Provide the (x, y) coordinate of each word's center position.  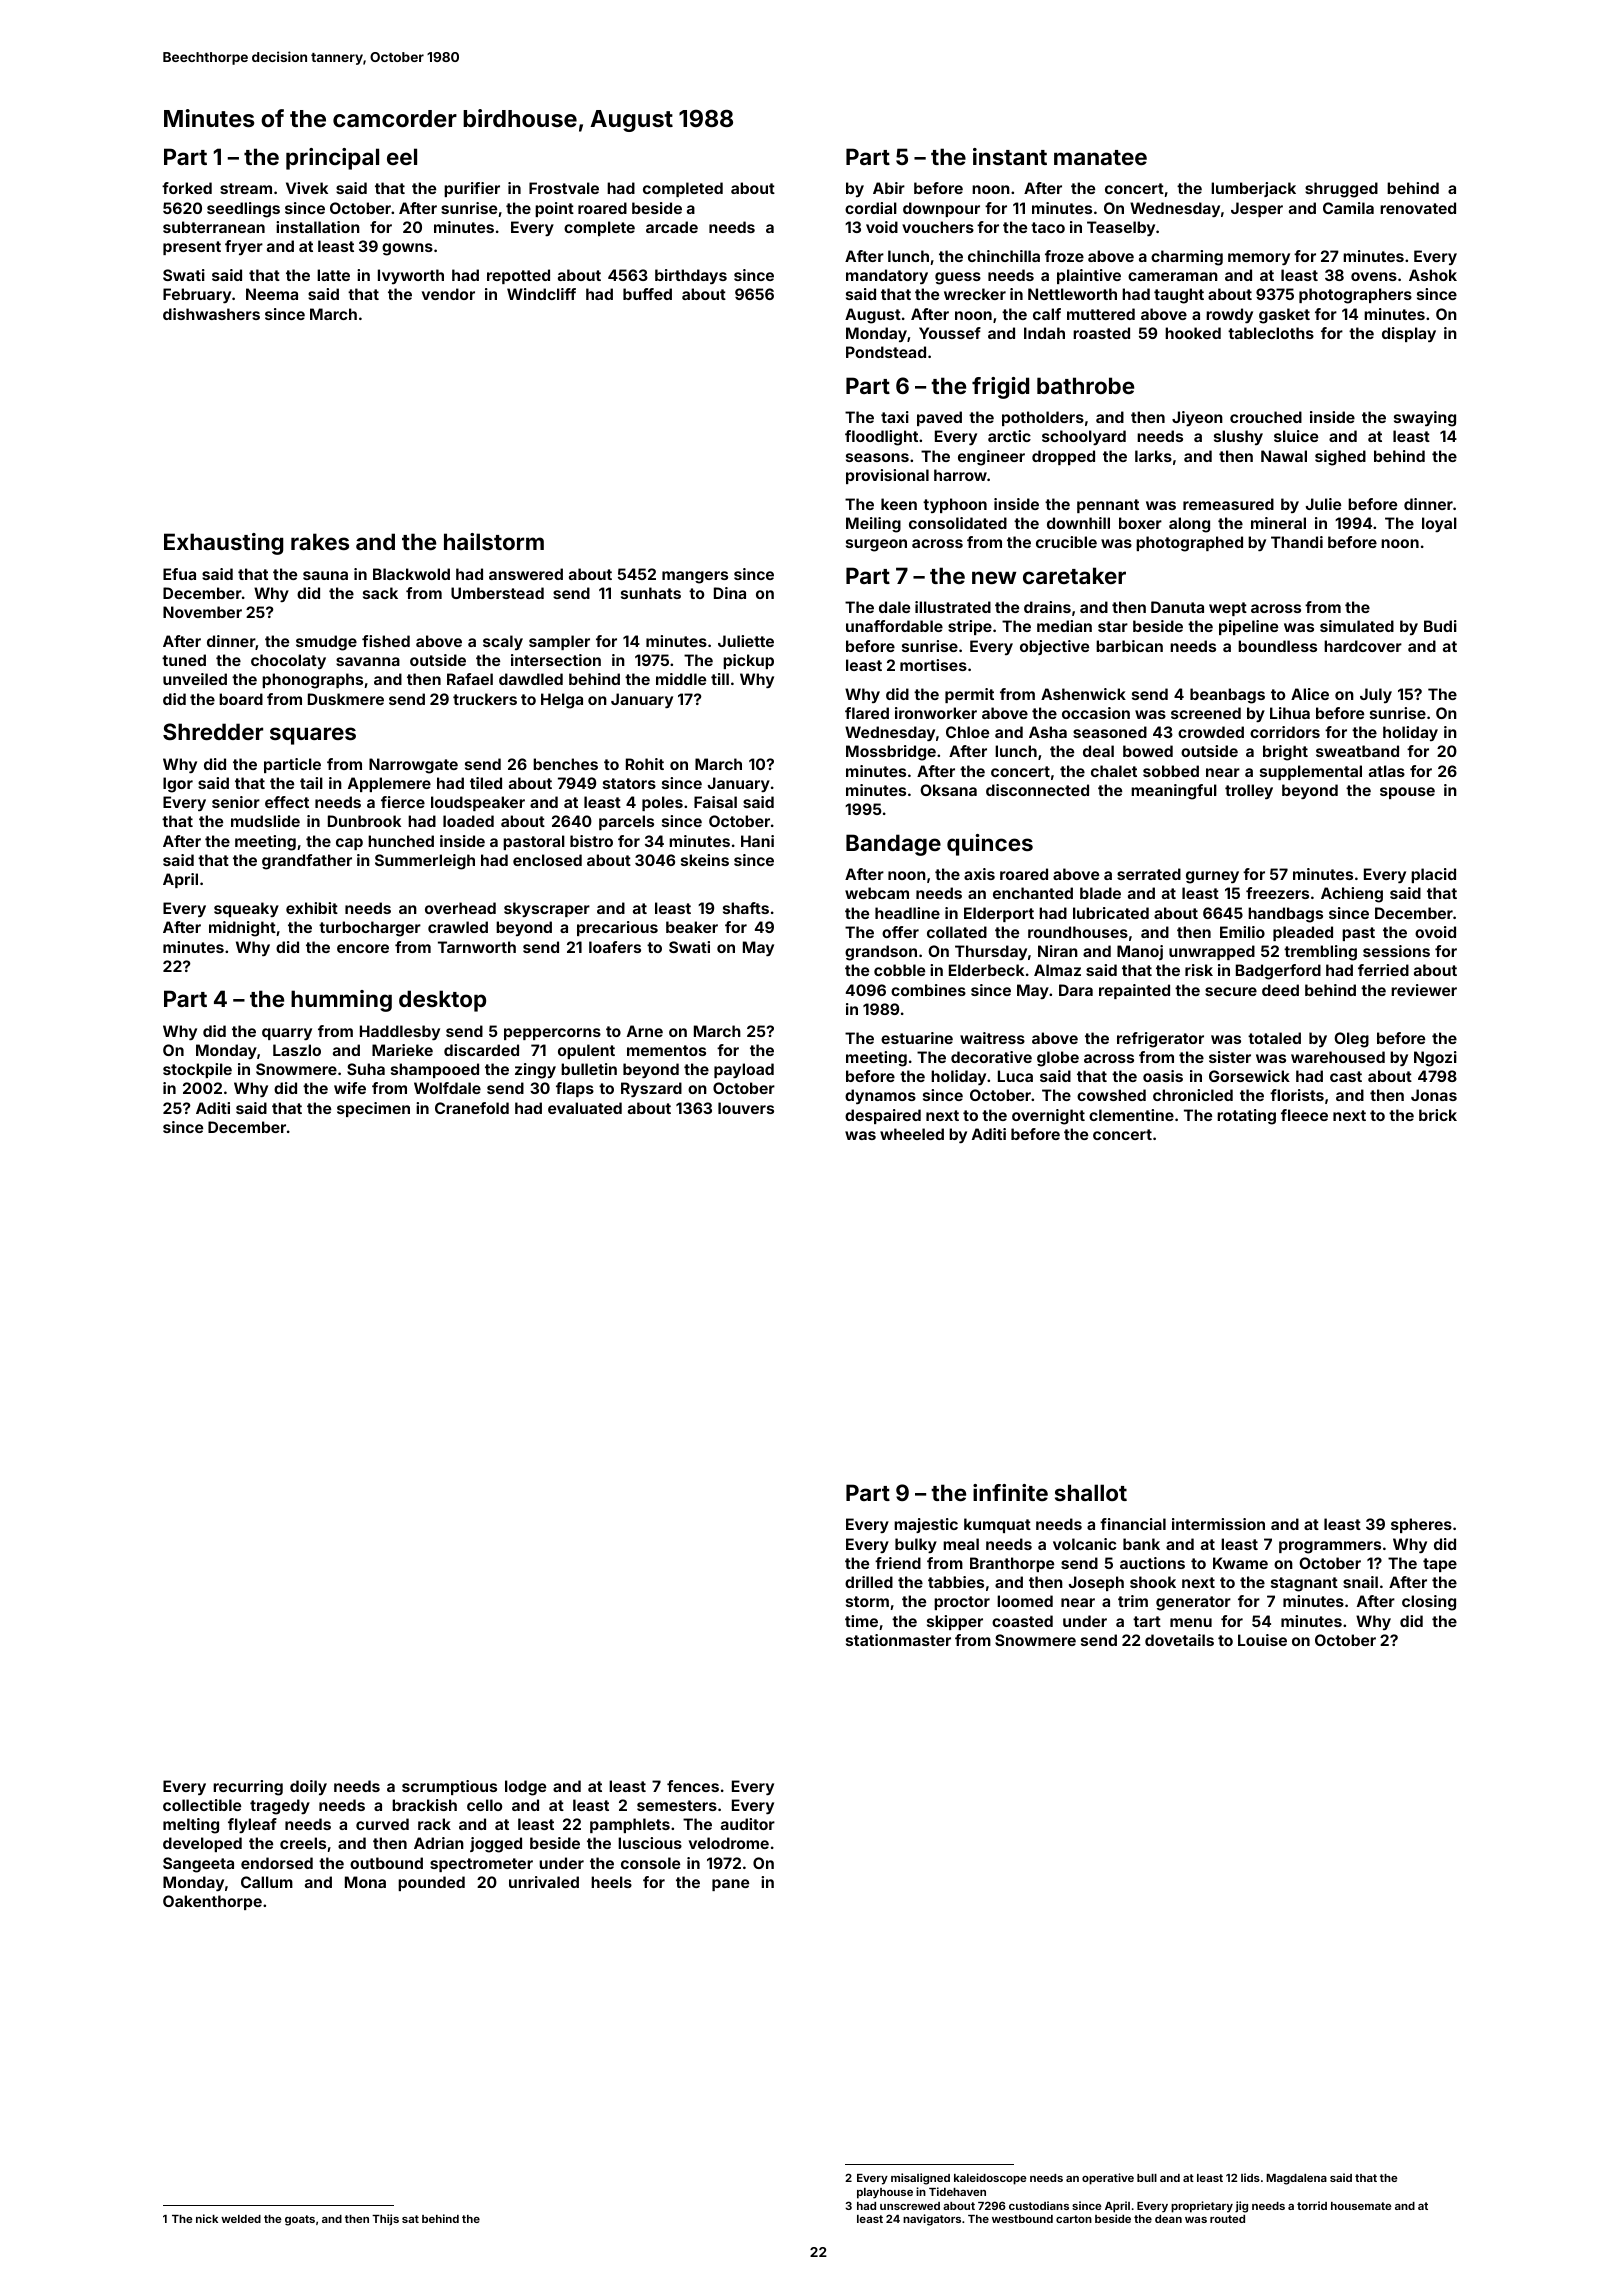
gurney (1212, 877)
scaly (503, 642)
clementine (1131, 1115)
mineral (1278, 523)
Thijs (385, 2219)
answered (526, 574)
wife (350, 1088)
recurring (248, 1788)
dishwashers (211, 314)
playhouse (885, 2193)
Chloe (967, 732)
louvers (746, 1108)
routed (1227, 2219)
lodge (525, 1788)
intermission (1218, 1524)
